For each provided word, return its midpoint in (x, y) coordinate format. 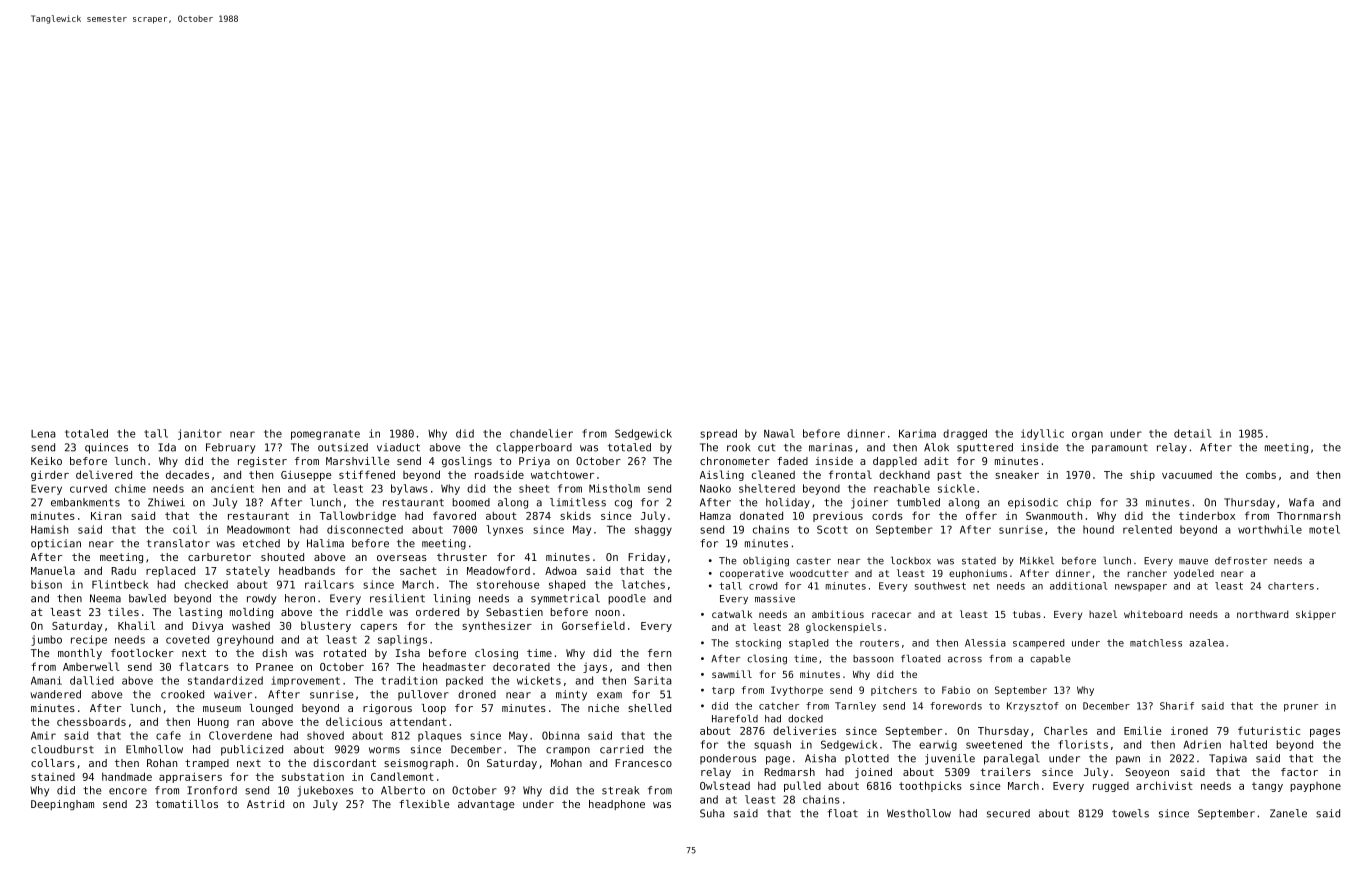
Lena (43, 434)
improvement (305, 681)
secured (1008, 813)
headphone (617, 805)
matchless (1156, 643)
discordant (344, 763)
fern (659, 653)
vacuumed (1187, 475)
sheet (534, 488)
